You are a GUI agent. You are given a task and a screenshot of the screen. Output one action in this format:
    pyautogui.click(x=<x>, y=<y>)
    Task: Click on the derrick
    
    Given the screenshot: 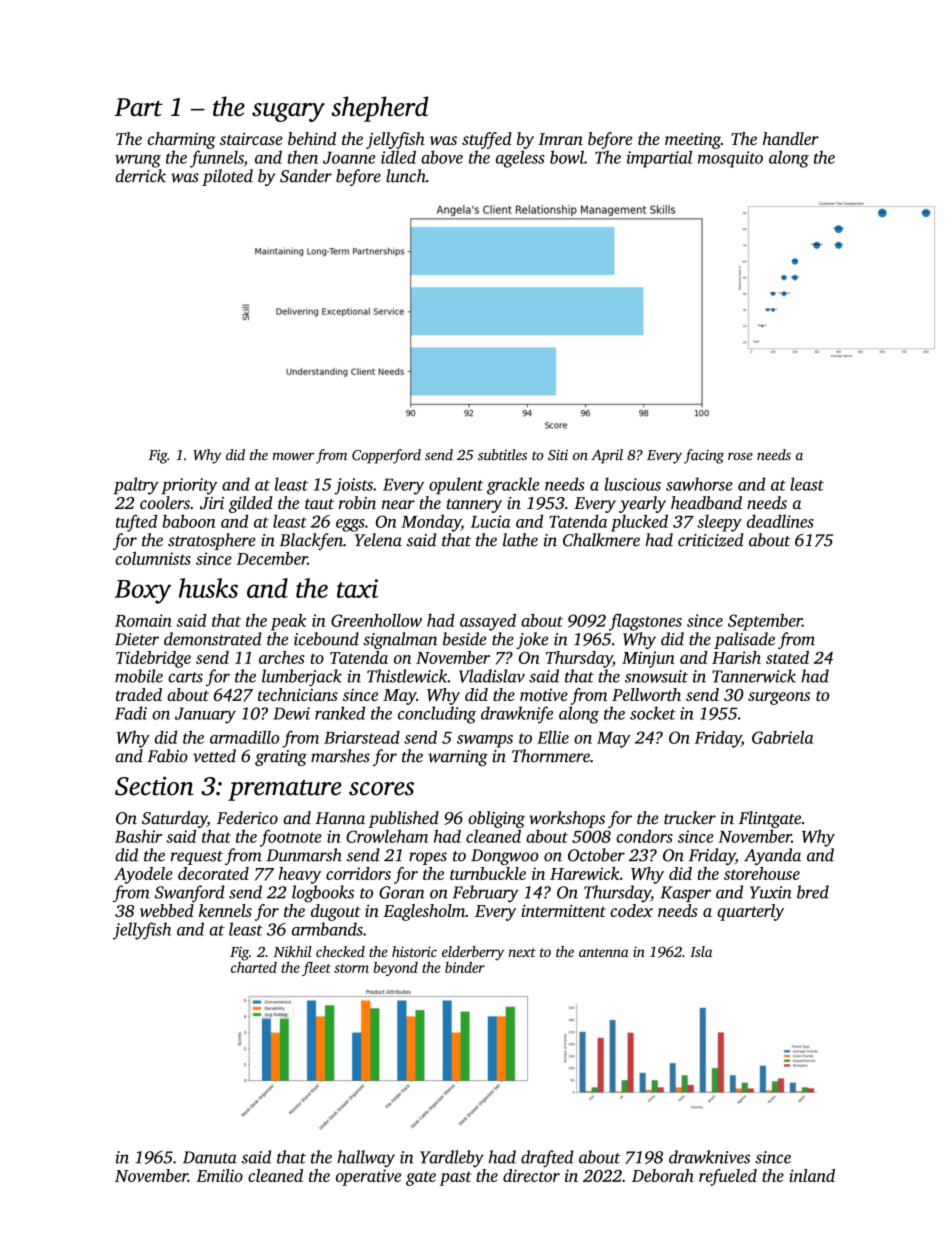 What is the action you would take?
    pyautogui.click(x=140, y=176)
